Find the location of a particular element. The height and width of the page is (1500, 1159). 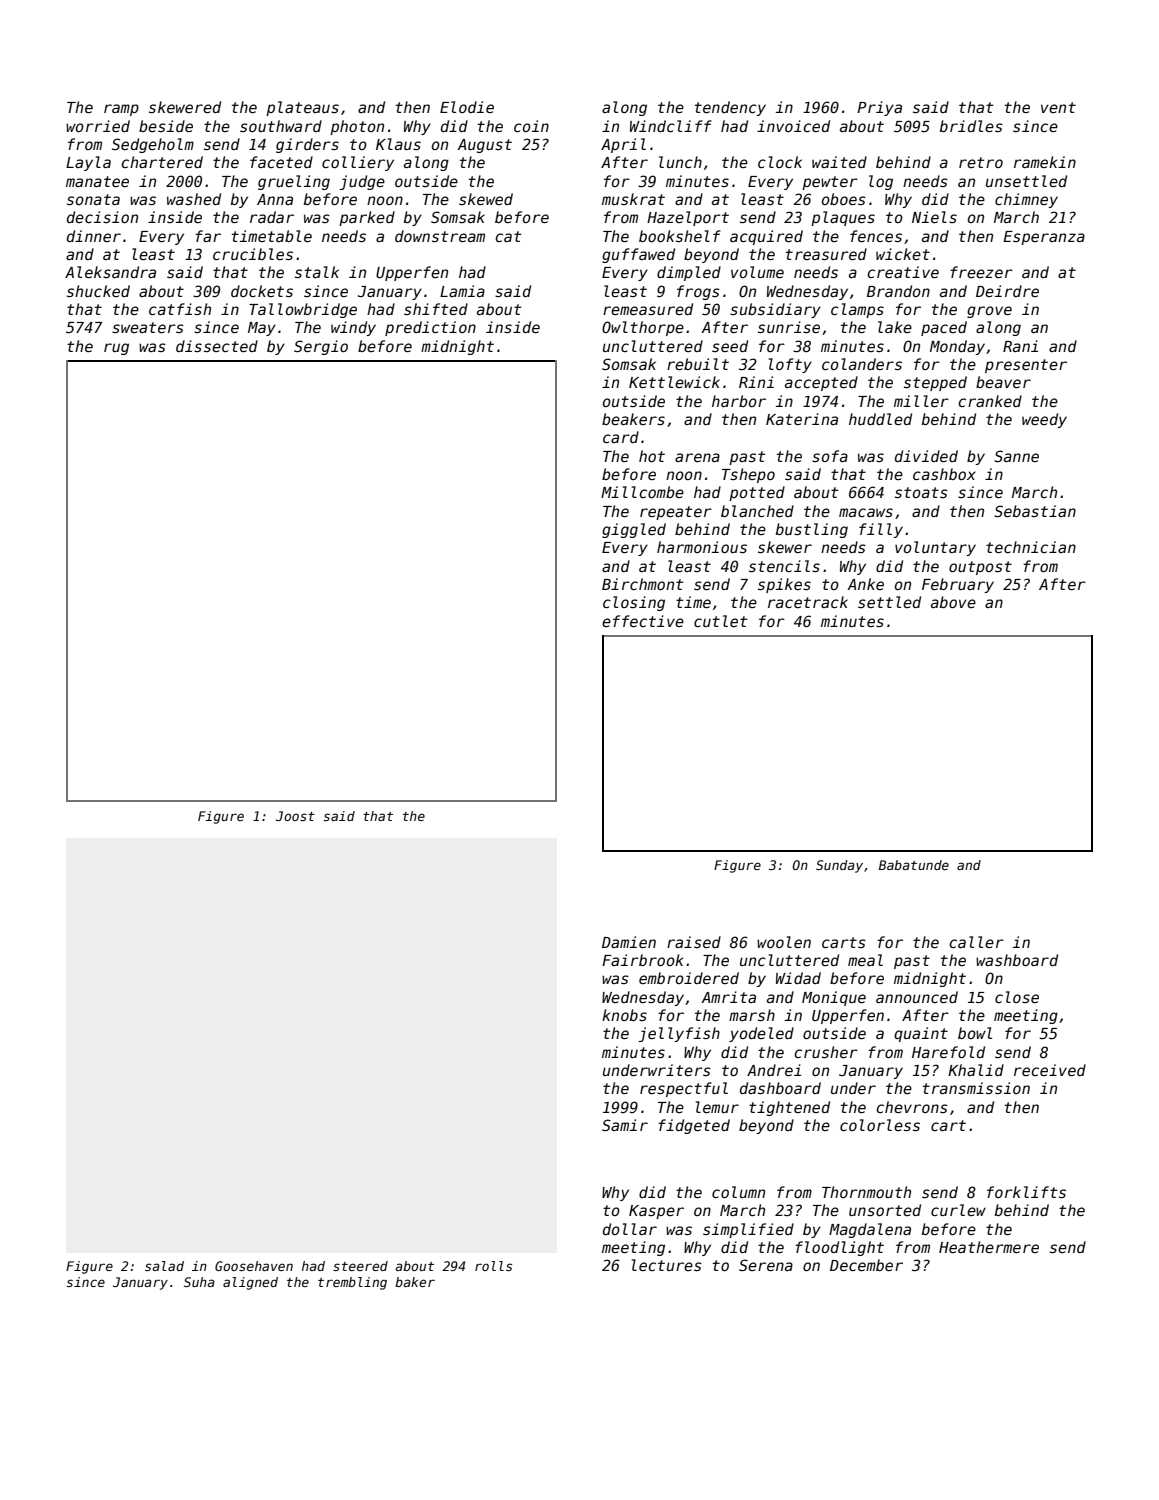

December is located at coordinates (866, 1265).
